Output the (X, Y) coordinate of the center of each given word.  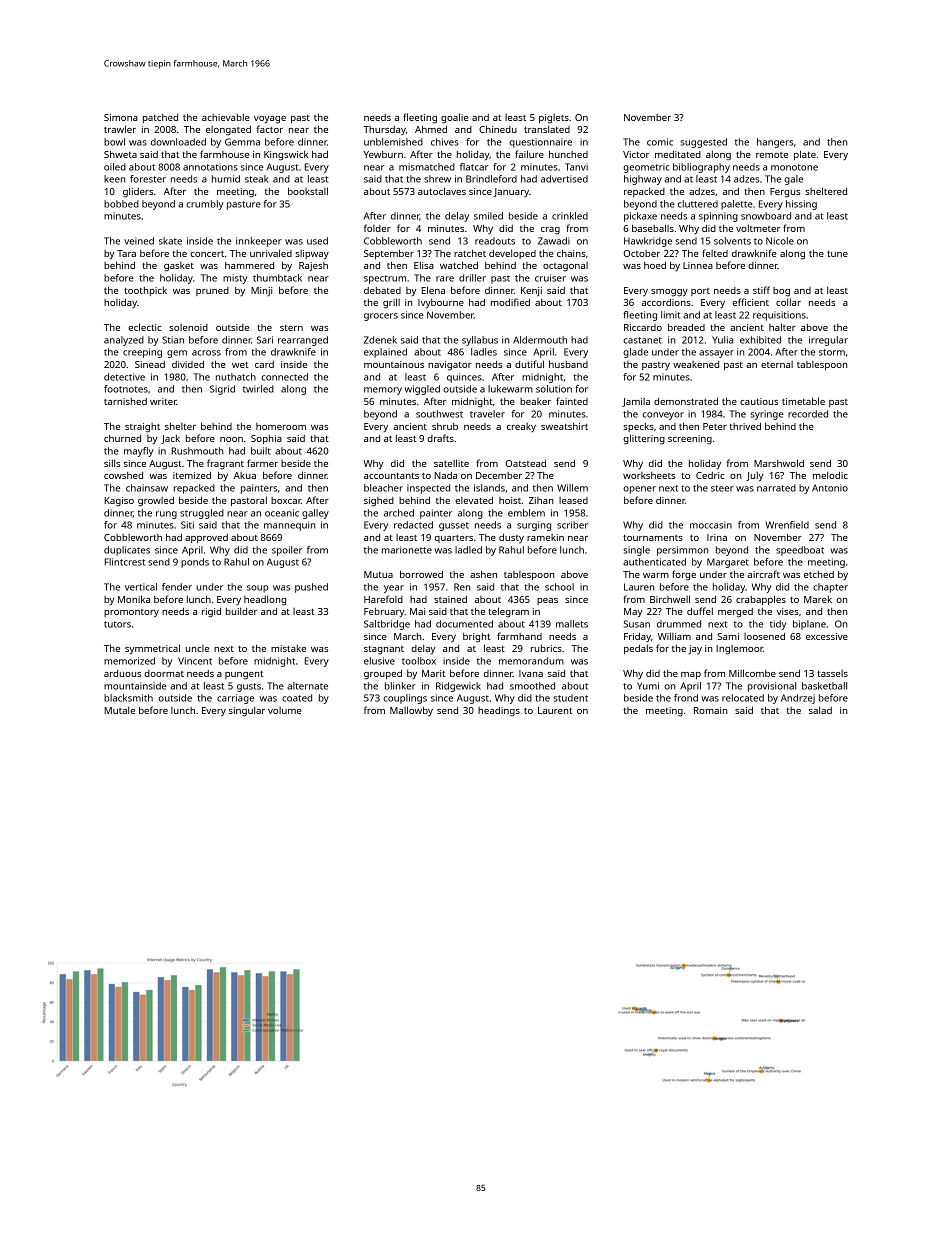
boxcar (286, 500)
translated (547, 129)
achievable (226, 117)
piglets (554, 119)
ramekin (545, 537)
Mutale (120, 710)
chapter (830, 588)
